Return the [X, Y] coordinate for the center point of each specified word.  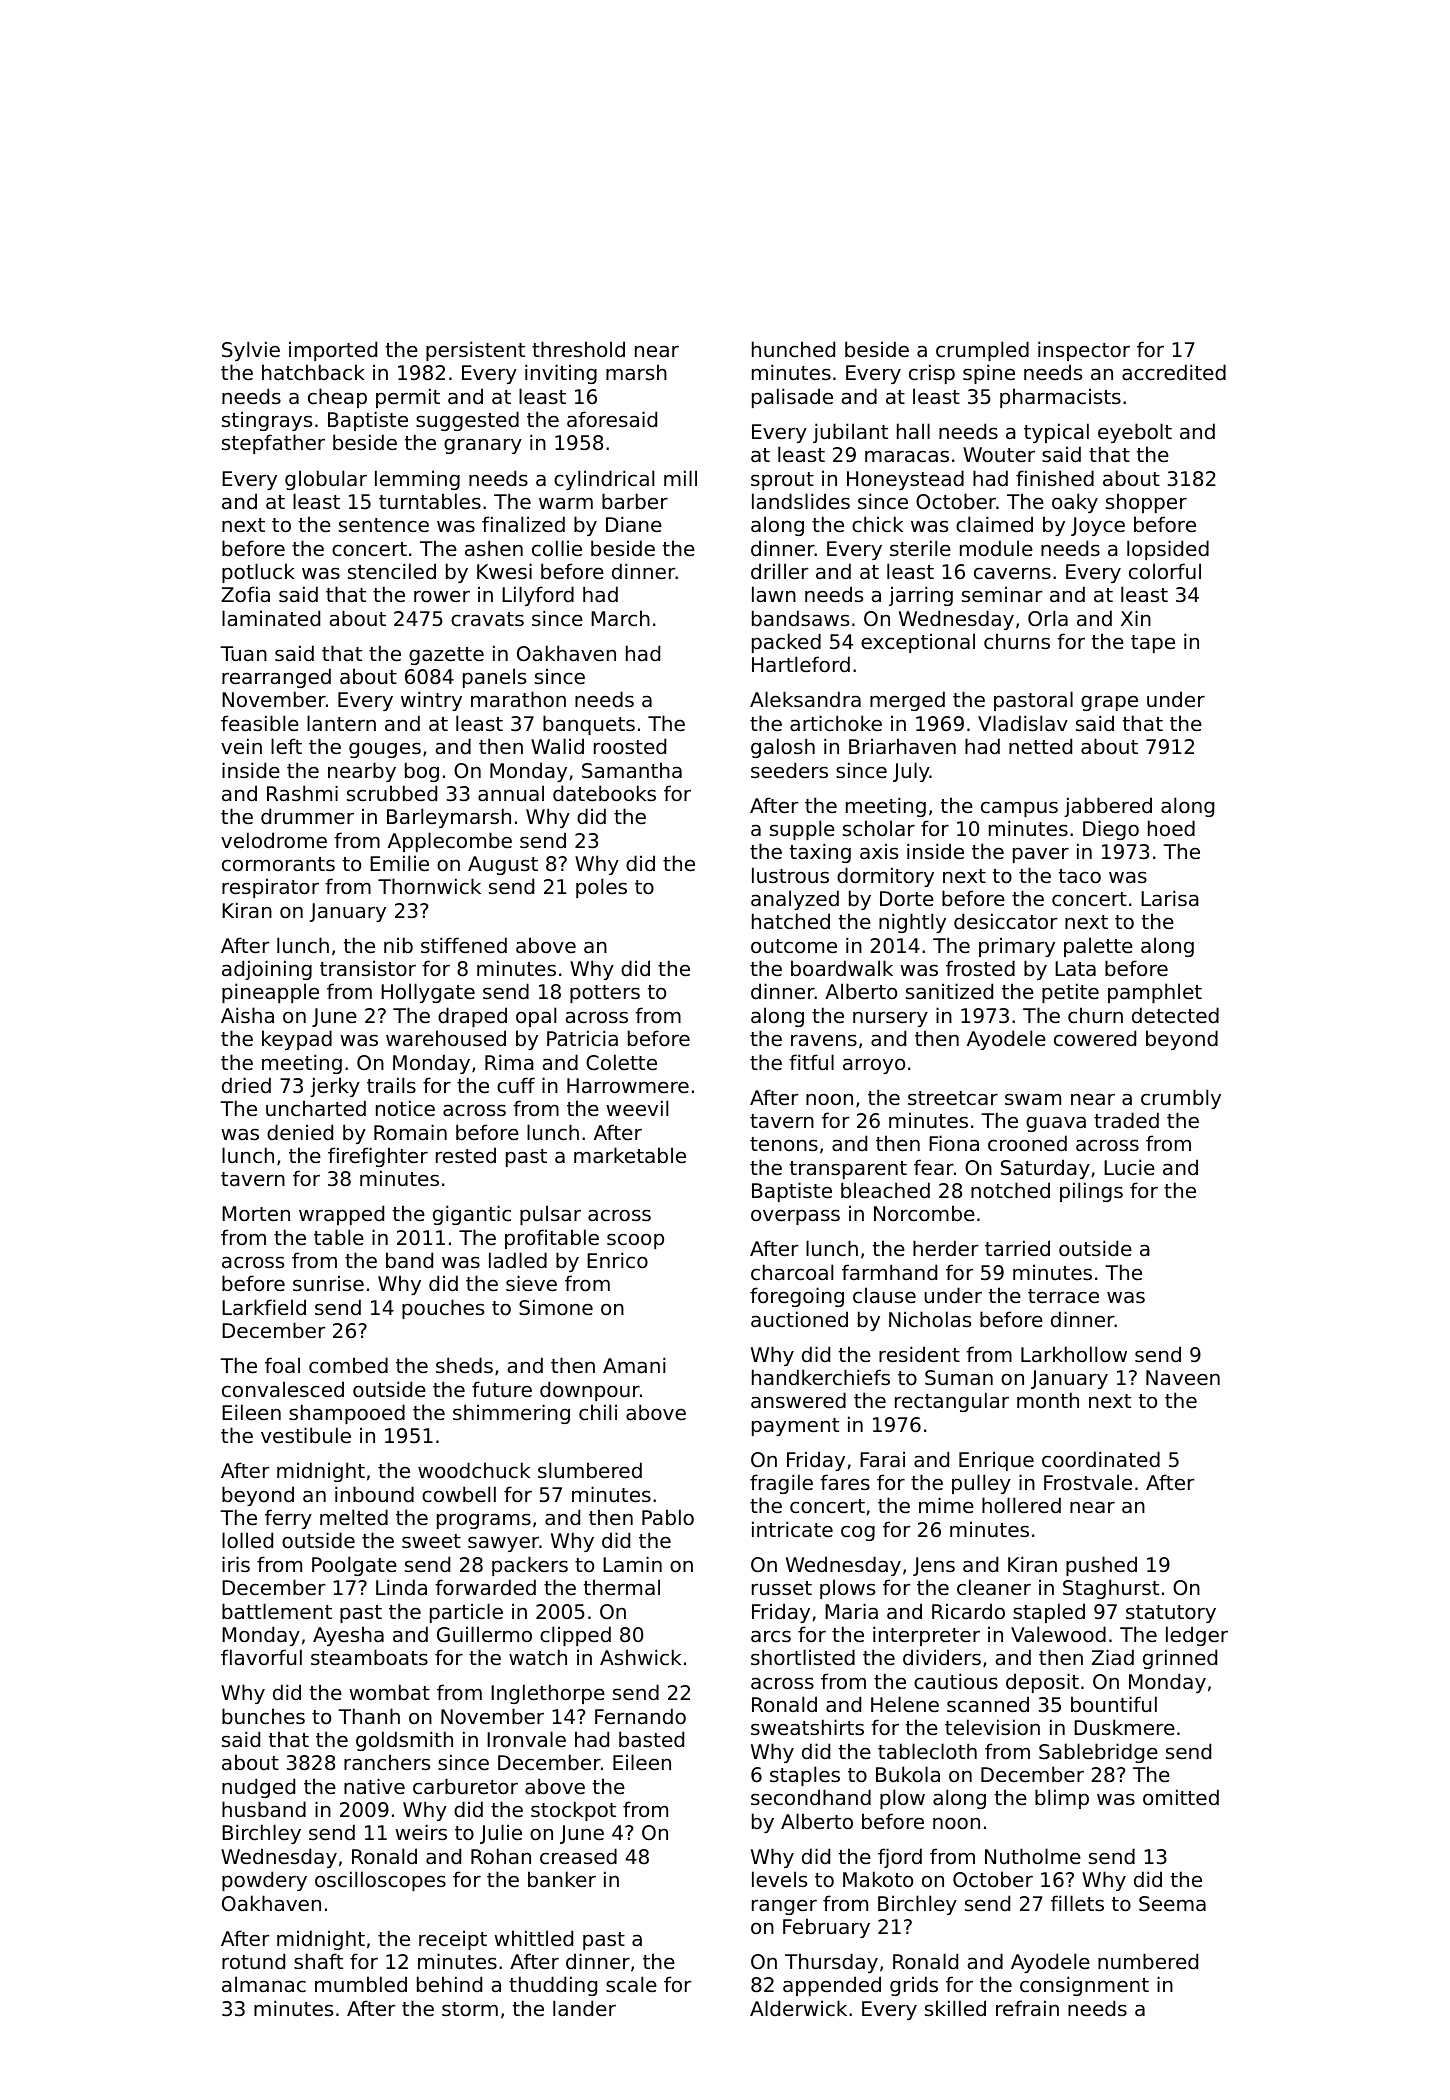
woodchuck [474, 1470]
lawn [774, 594]
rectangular [952, 1402]
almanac [264, 1984]
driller [780, 571]
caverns [1012, 573]
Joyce [1098, 526]
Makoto [878, 1879]
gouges [385, 750]
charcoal [792, 1272]
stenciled [392, 571]
